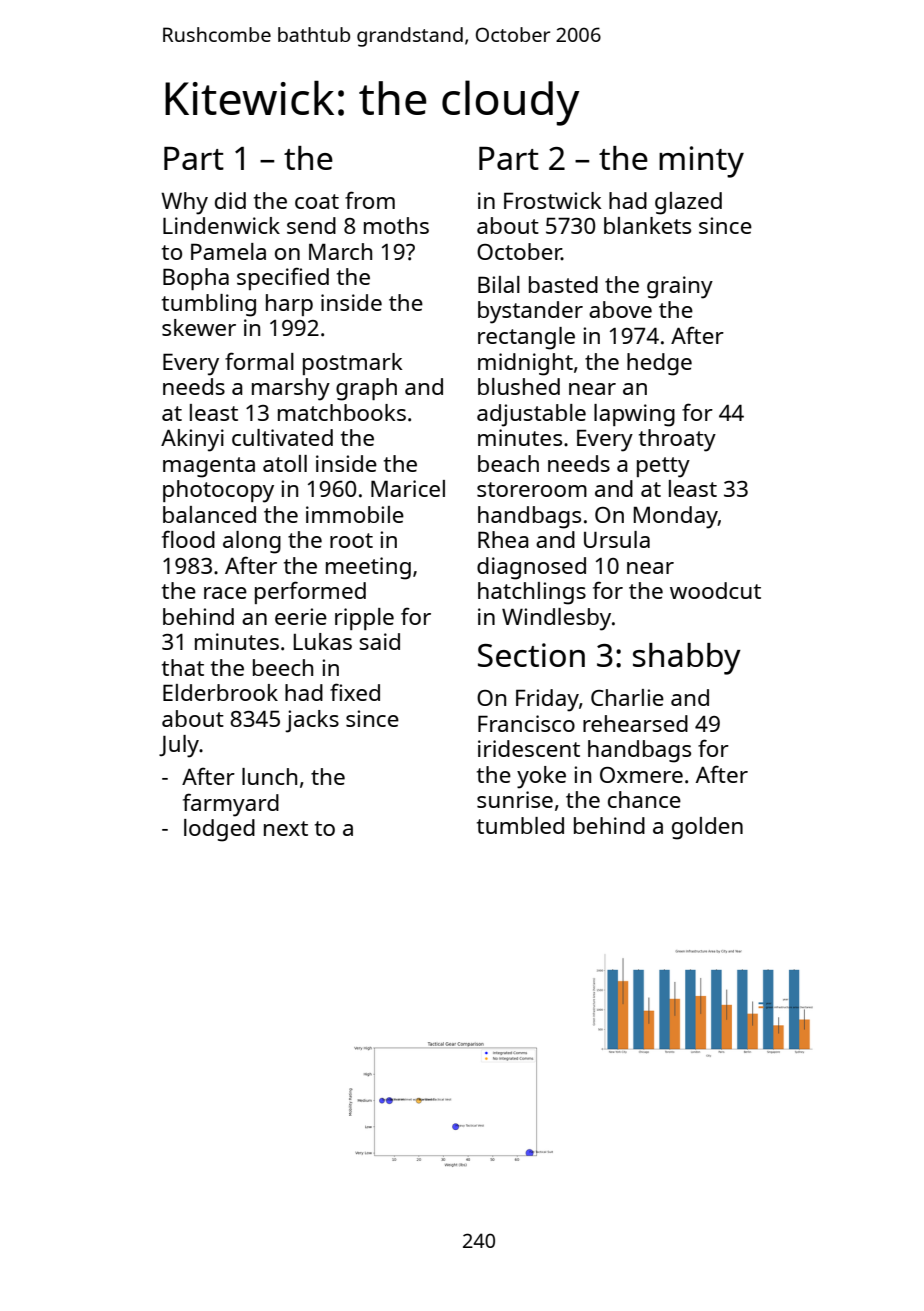 Image resolution: width=924 pixels, height=1311 pixels. What do you see at coordinates (553, 200) in the screenshot?
I see `Frostwick` at bounding box center [553, 200].
